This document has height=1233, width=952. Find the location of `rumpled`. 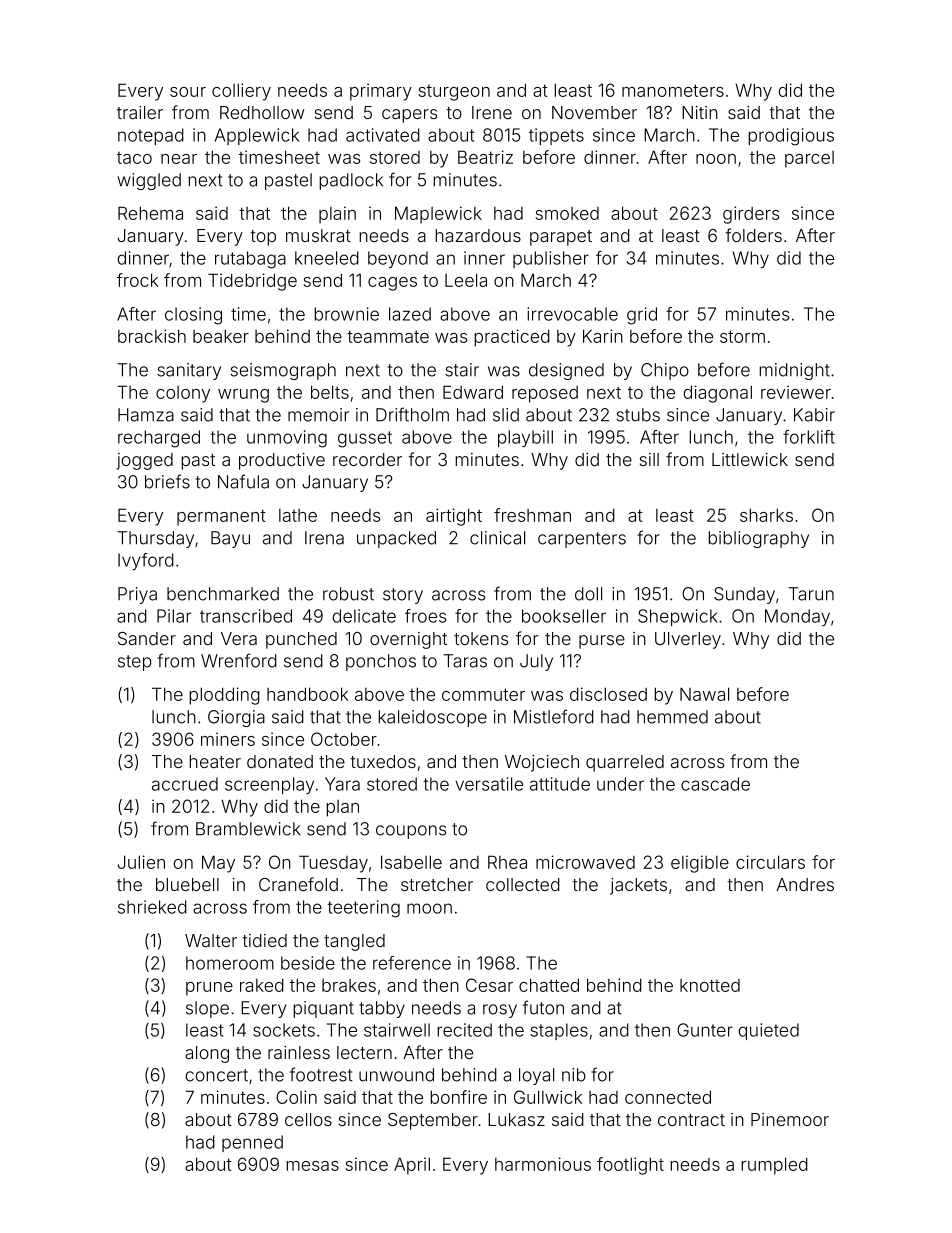

rumpled is located at coordinates (774, 1166).
